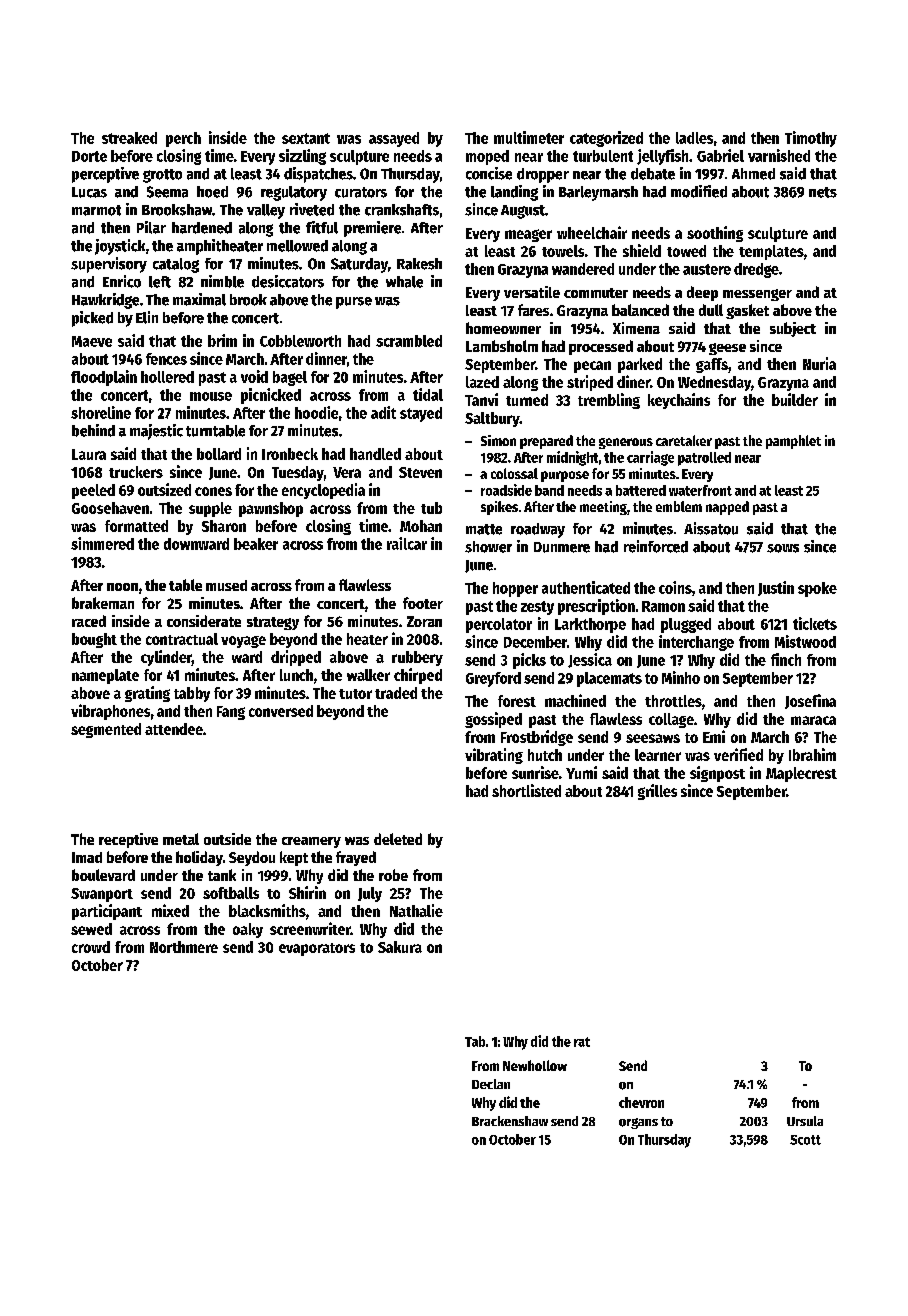 The height and width of the page is (1316, 908). Describe the element at coordinates (491, 1084) in the page. I see `Declan` at that location.
